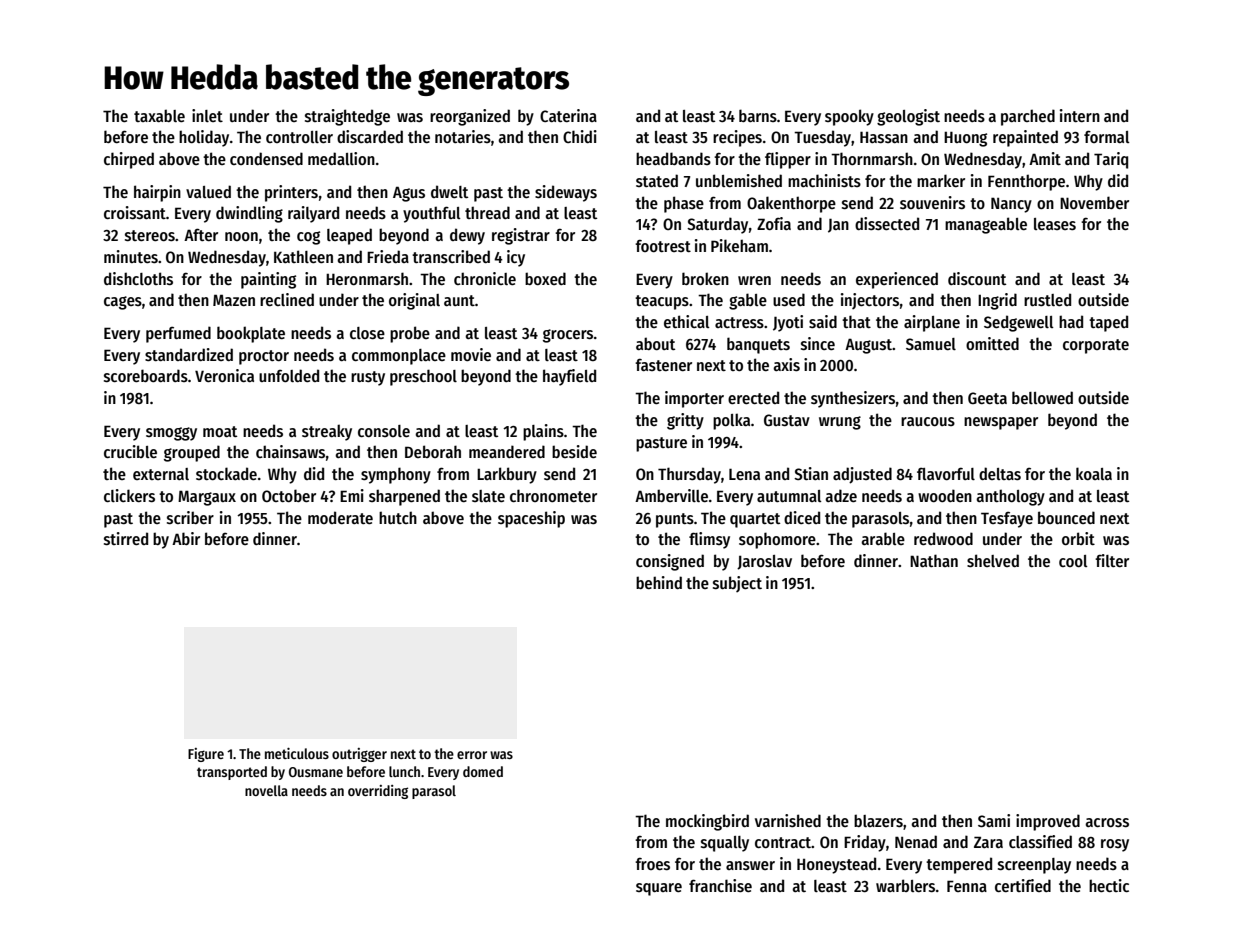  Describe the element at coordinates (659, 582) in the image. I see `behind` at that location.
